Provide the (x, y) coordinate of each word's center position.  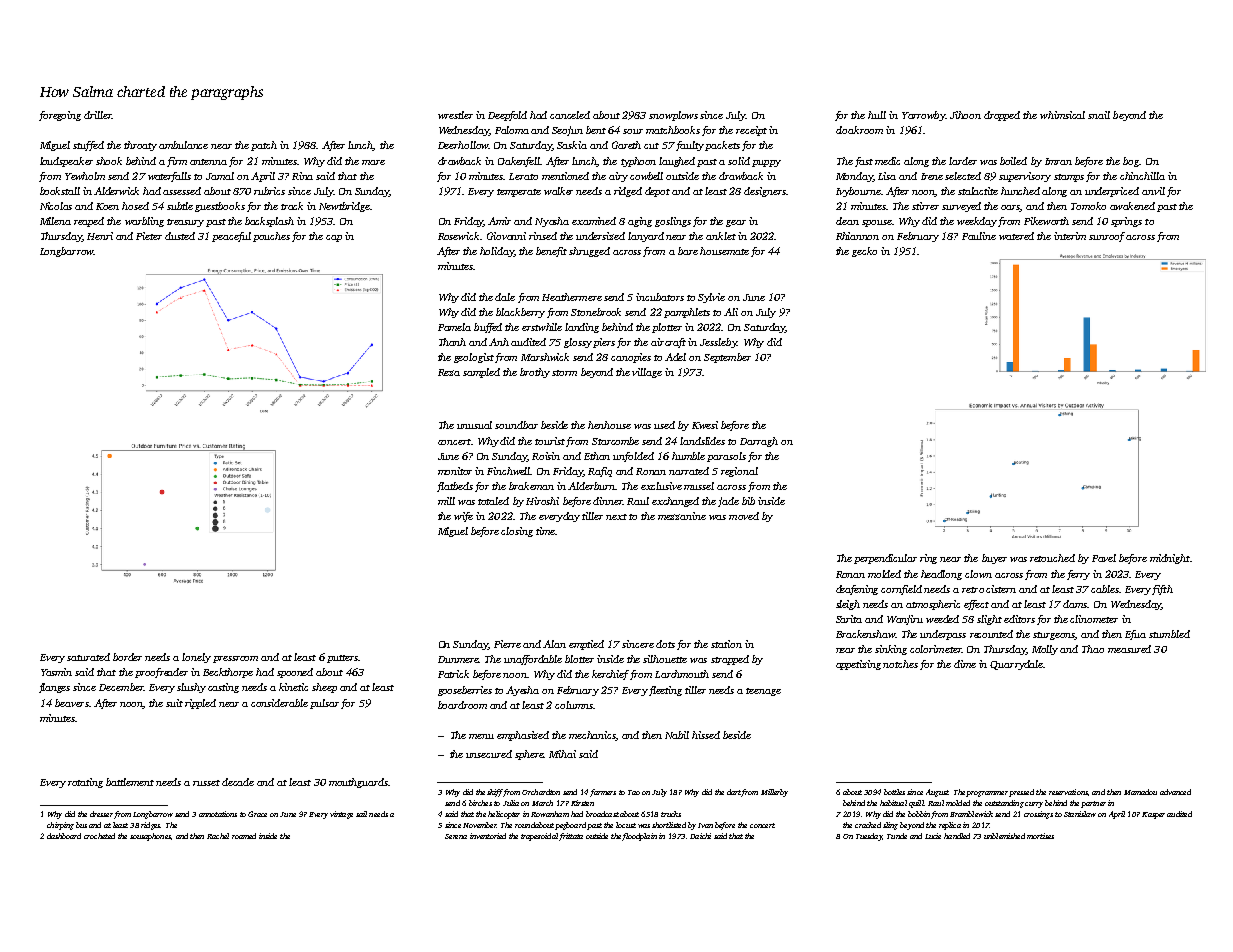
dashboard (64, 836)
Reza (449, 372)
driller (98, 115)
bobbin (919, 814)
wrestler (455, 115)
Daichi (700, 836)
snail (1099, 115)
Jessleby (718, 343)
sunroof (1107, 237)
